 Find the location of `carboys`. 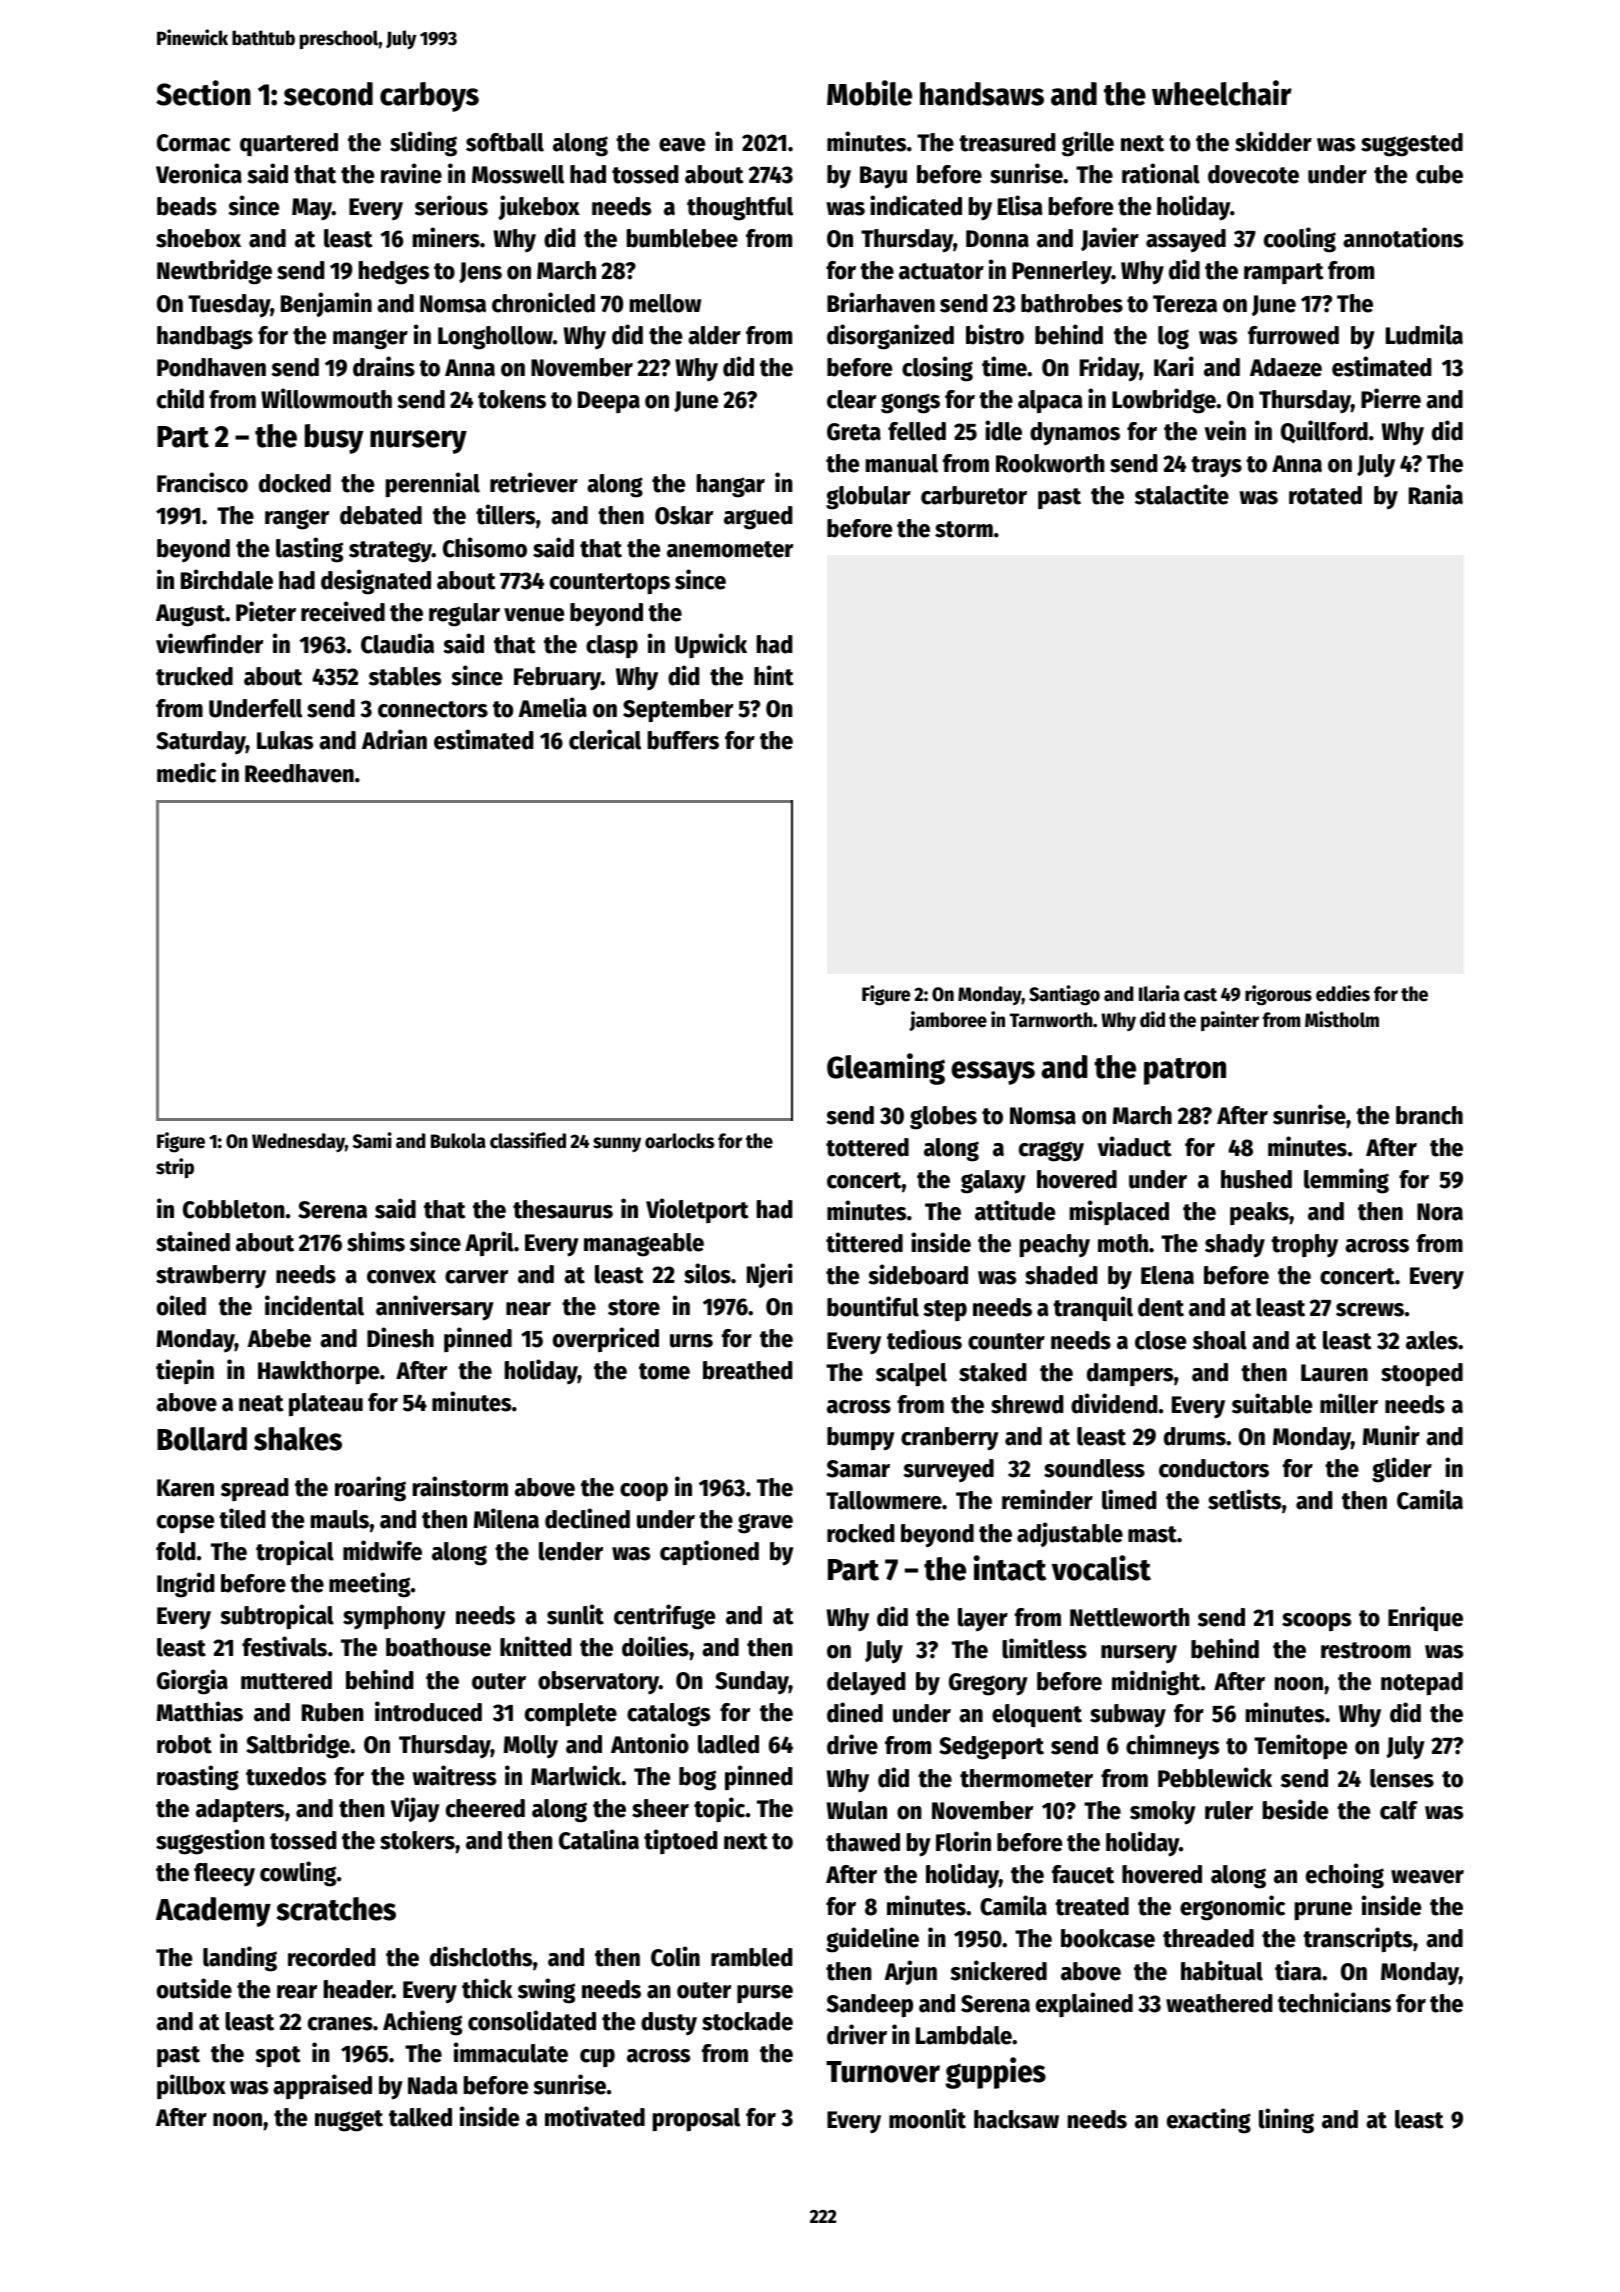

carboys is located at coordinates (429, 97).
